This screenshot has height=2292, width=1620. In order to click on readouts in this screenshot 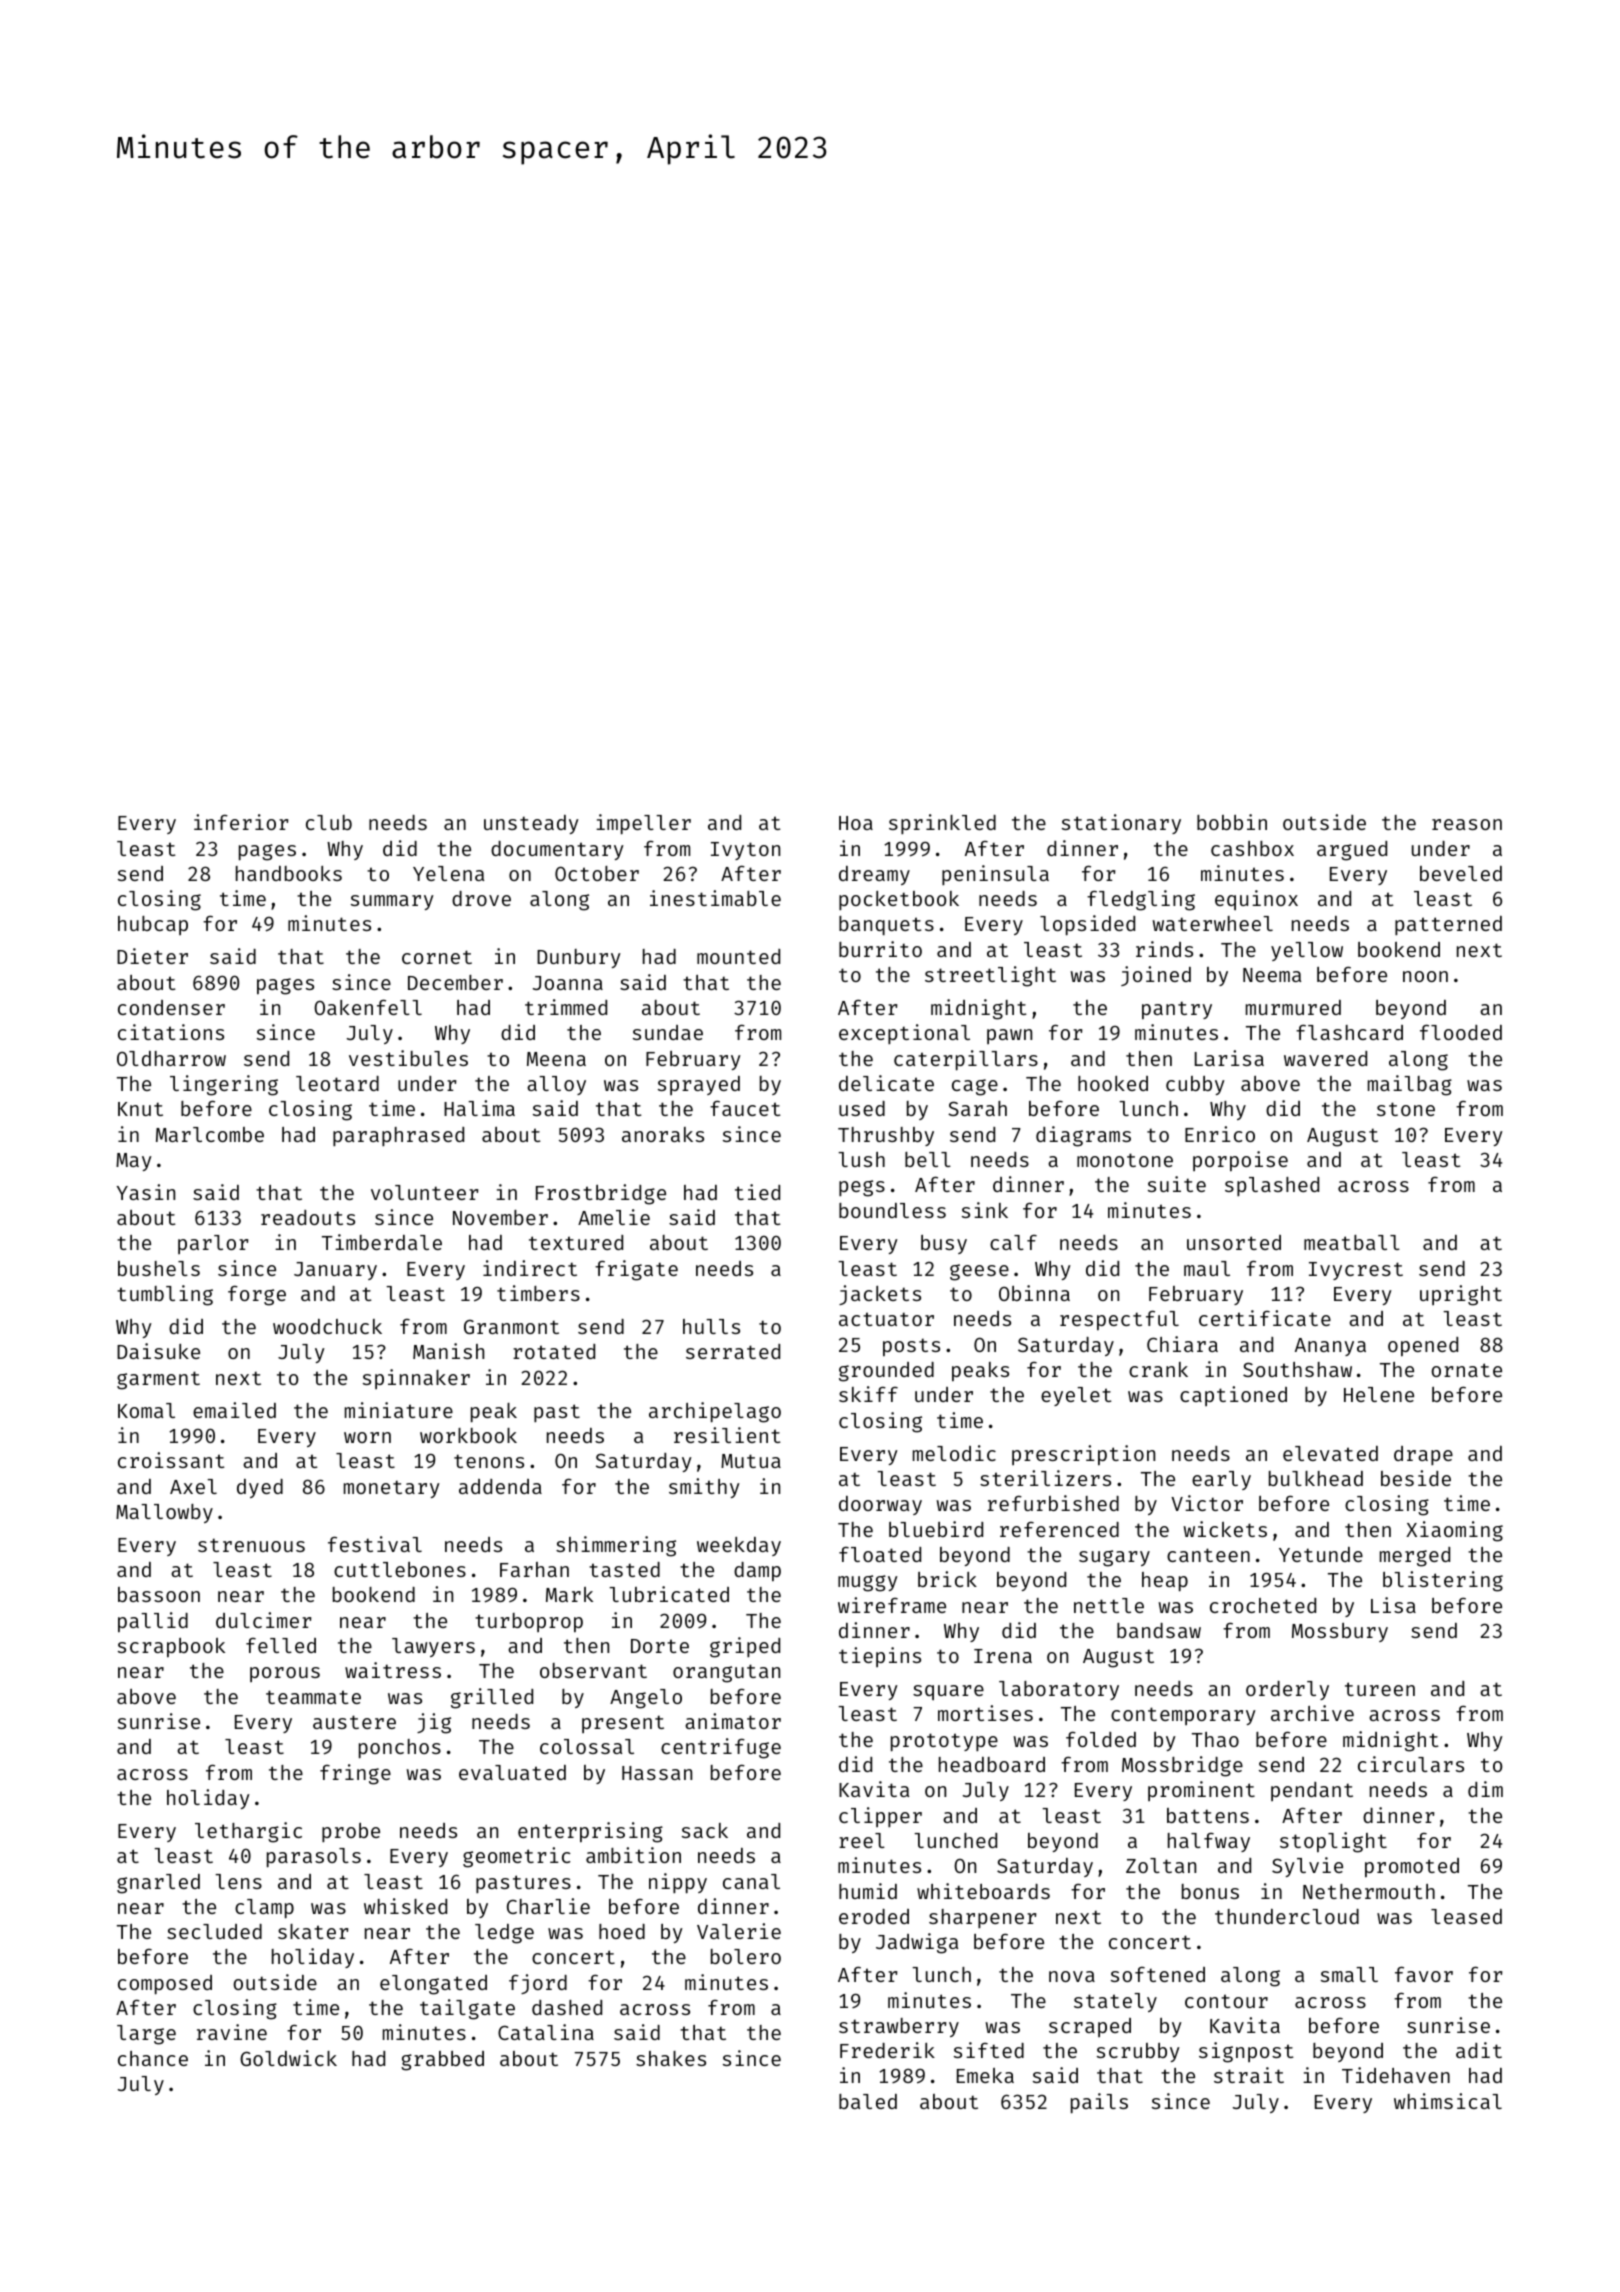, I will do `click(308, 1217)`.
